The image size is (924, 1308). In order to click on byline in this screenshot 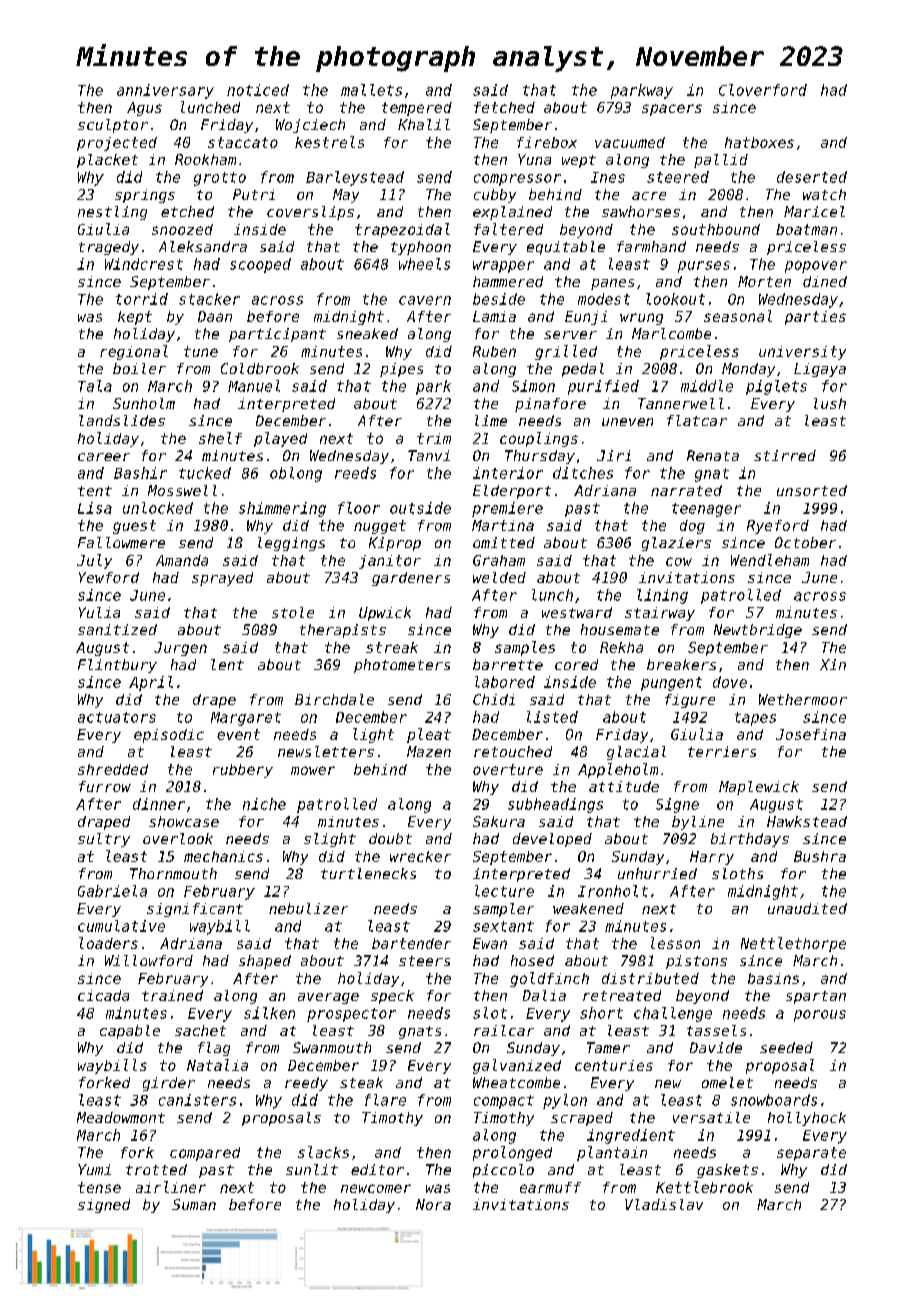, I will do `click(698, 823)`.
